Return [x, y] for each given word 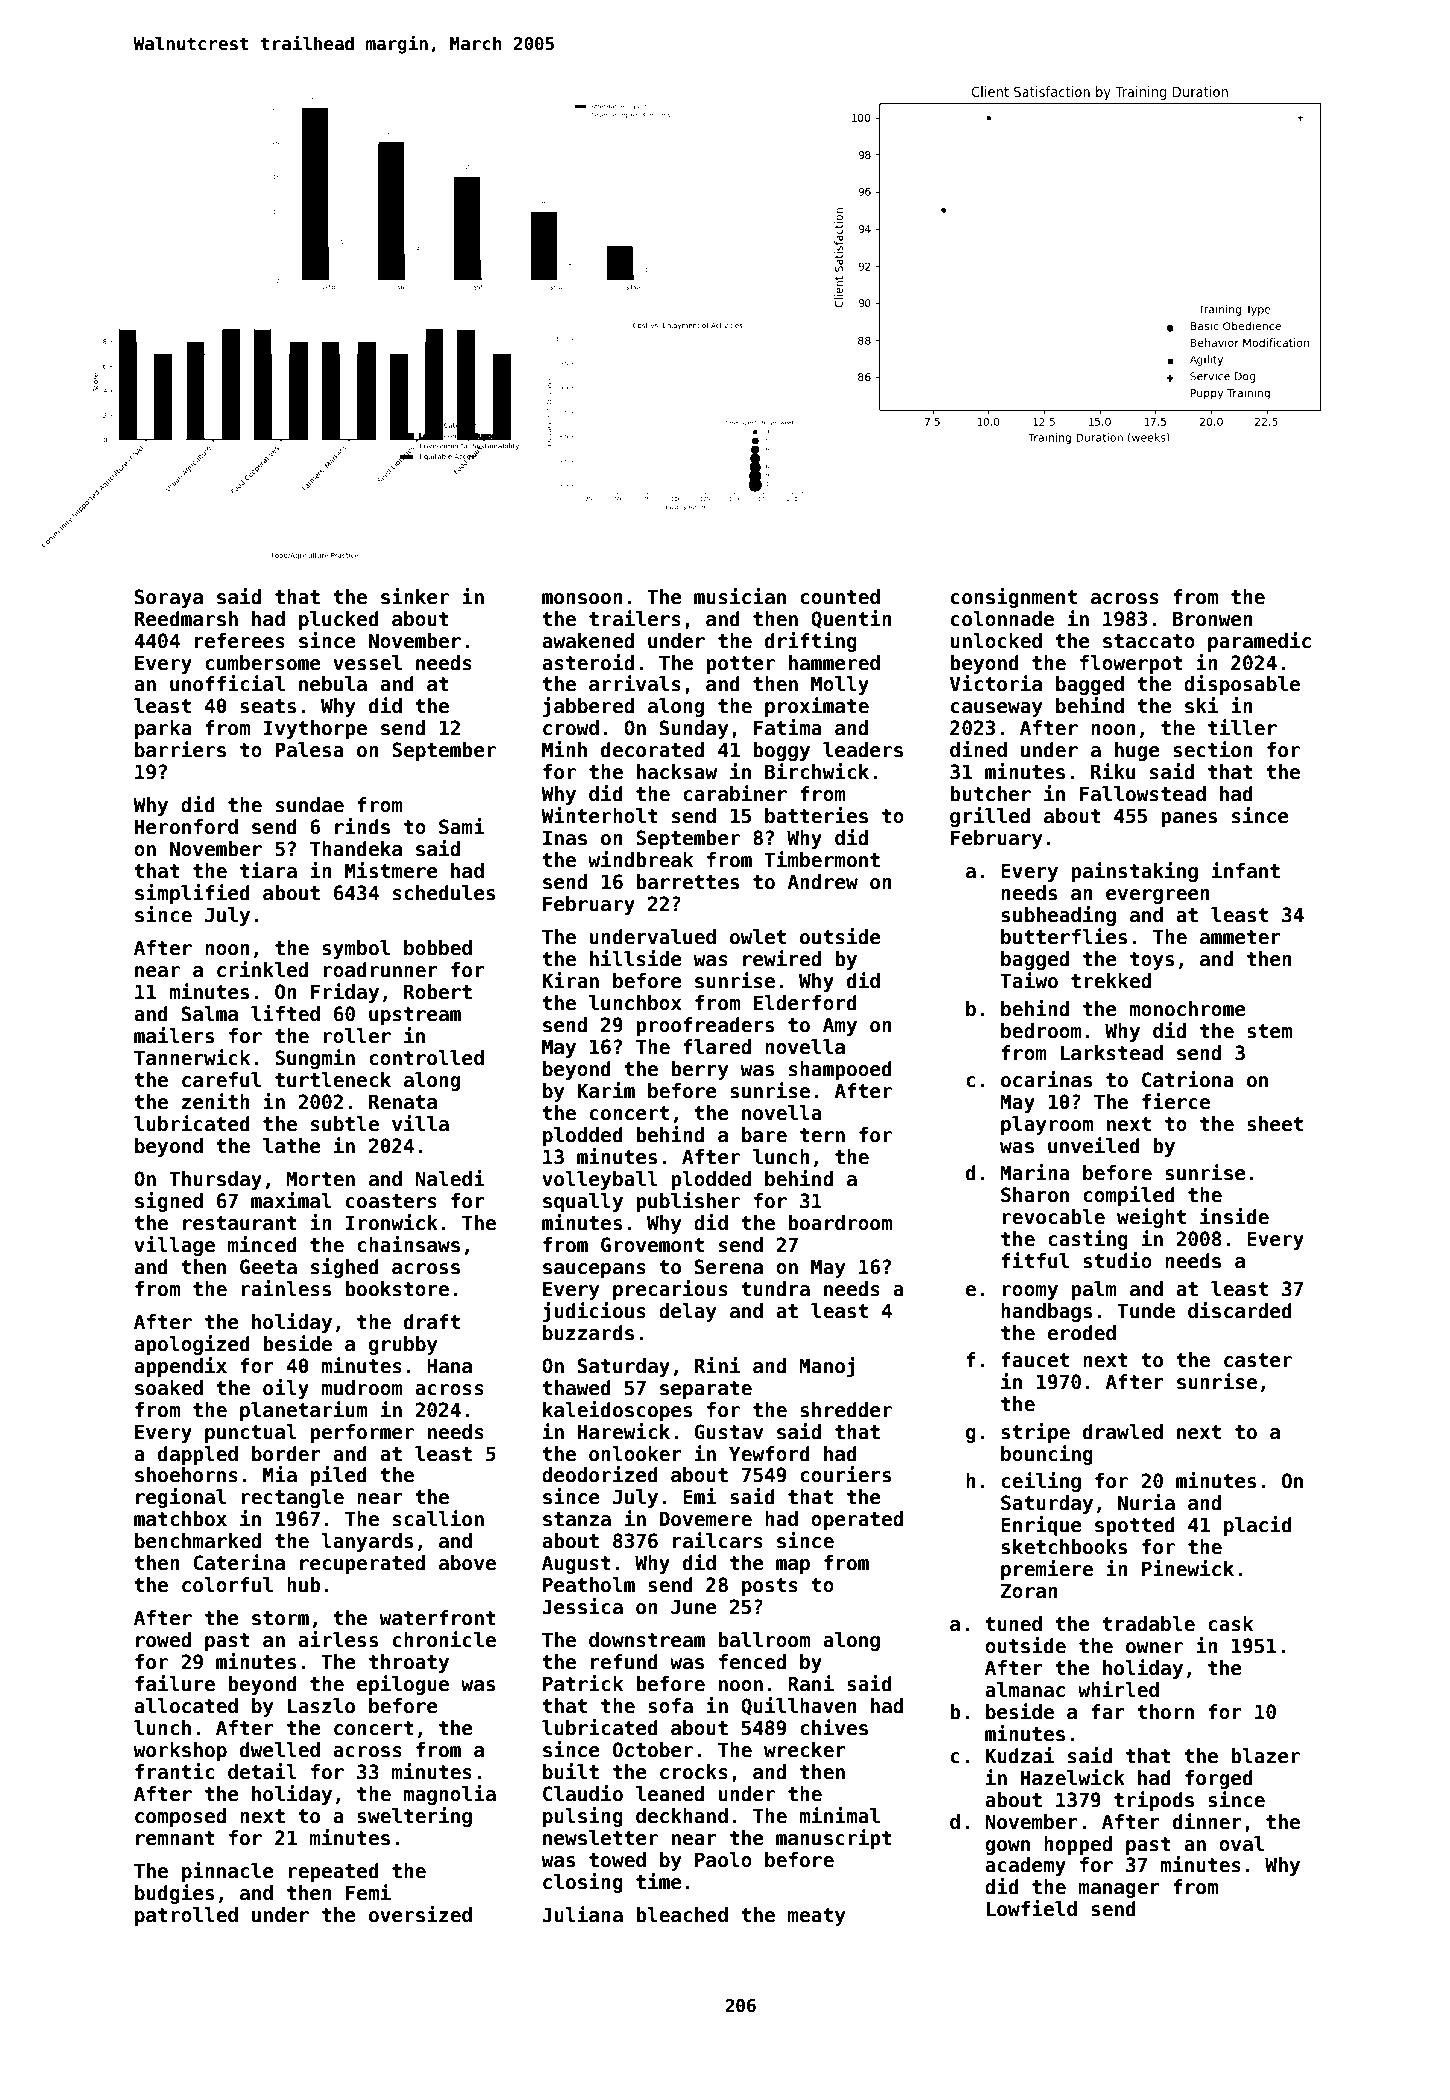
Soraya [169, 598]
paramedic [1259, 642]
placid [1258, 1526]
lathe [292, 1146]
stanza [577, 1519]
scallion [438, 1518]
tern [822, 1135]
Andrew [822, 882]
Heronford [186, 827]
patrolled [186, 1916]
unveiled [1094, 1145]
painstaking [1134, 872]
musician [740, 596]
